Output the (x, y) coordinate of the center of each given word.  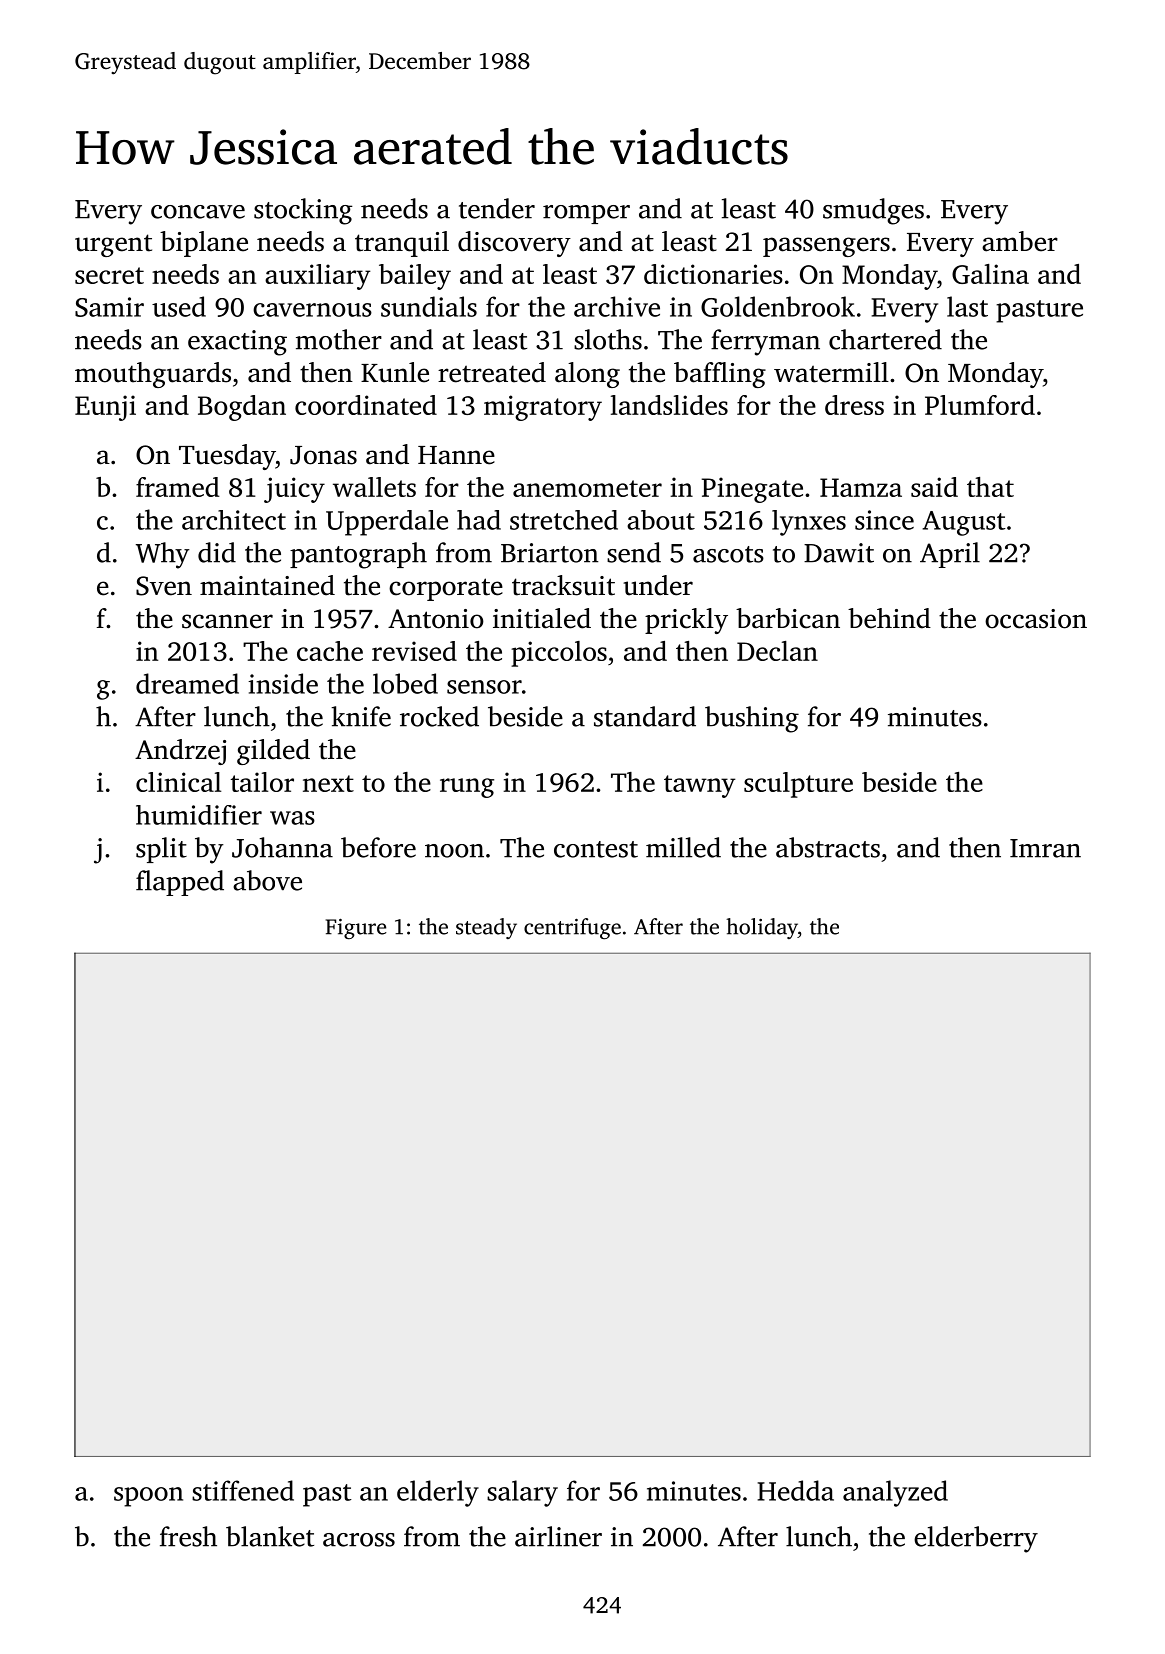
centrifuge (572, 928)
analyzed (895, 1493)
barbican (788, 618)
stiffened (243, 1490)
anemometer (587, 488)
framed (177, 487)
